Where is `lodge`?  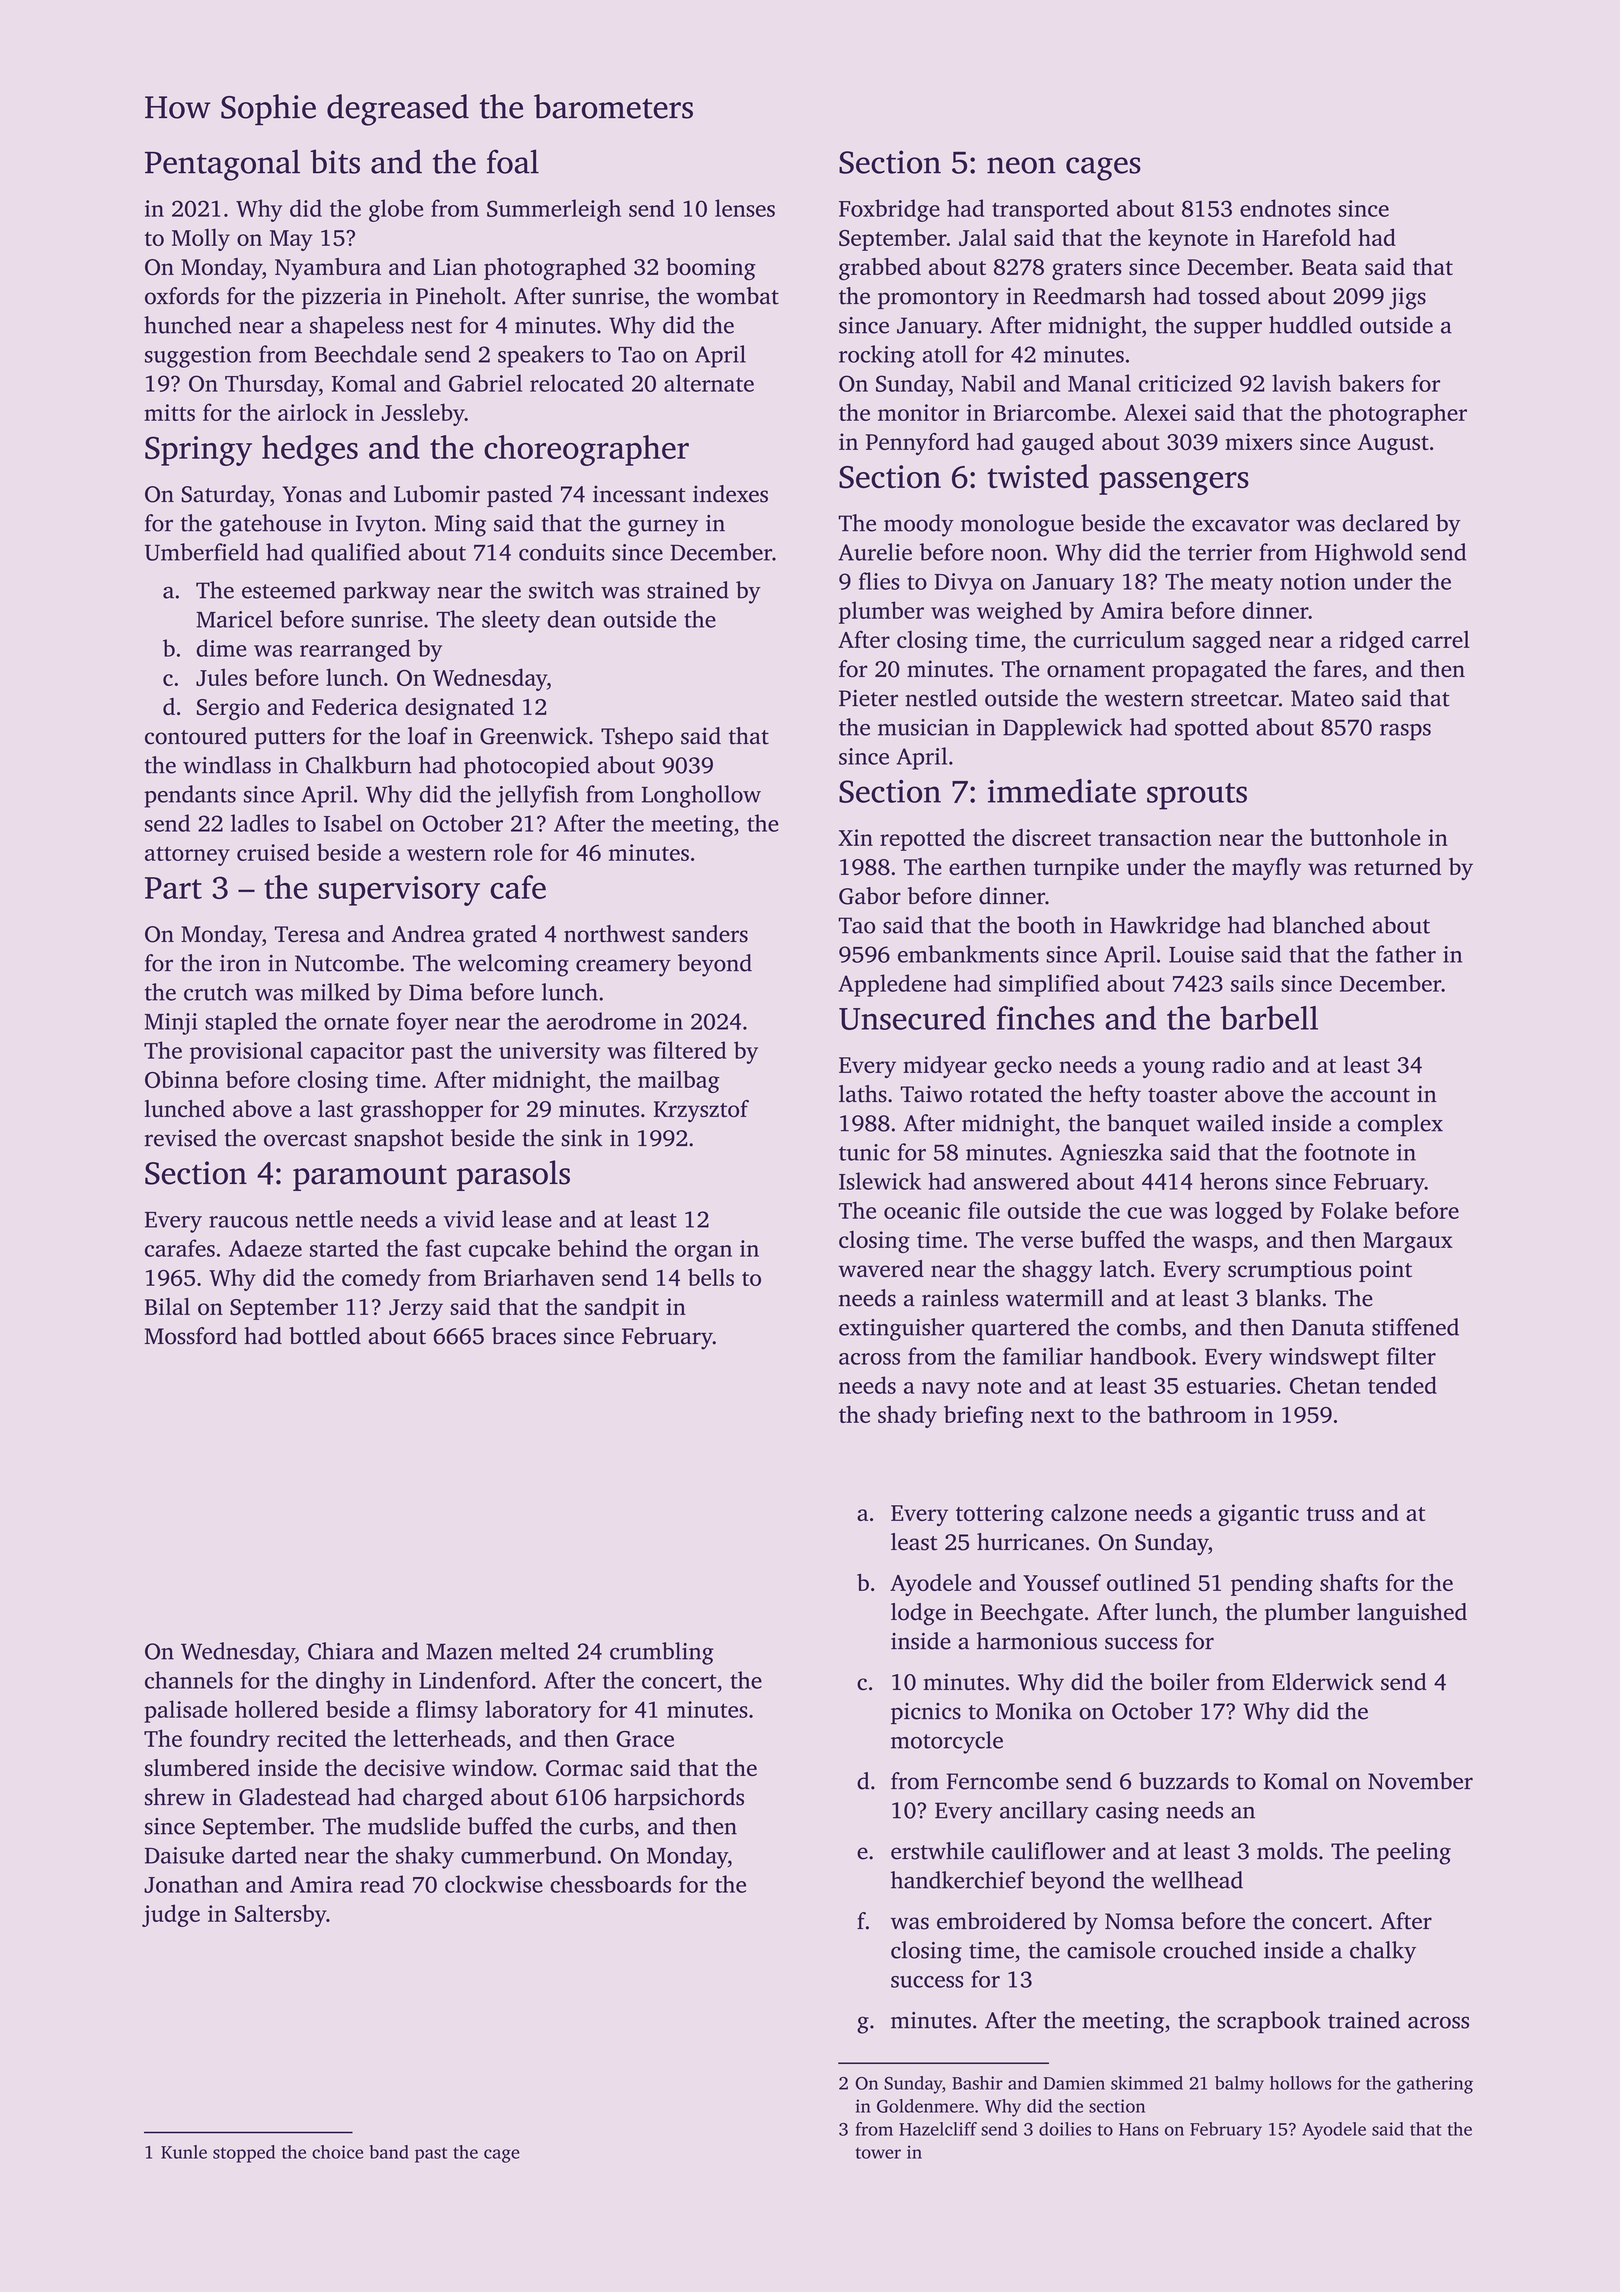 lodge is located at coordinates (918, 1614).
